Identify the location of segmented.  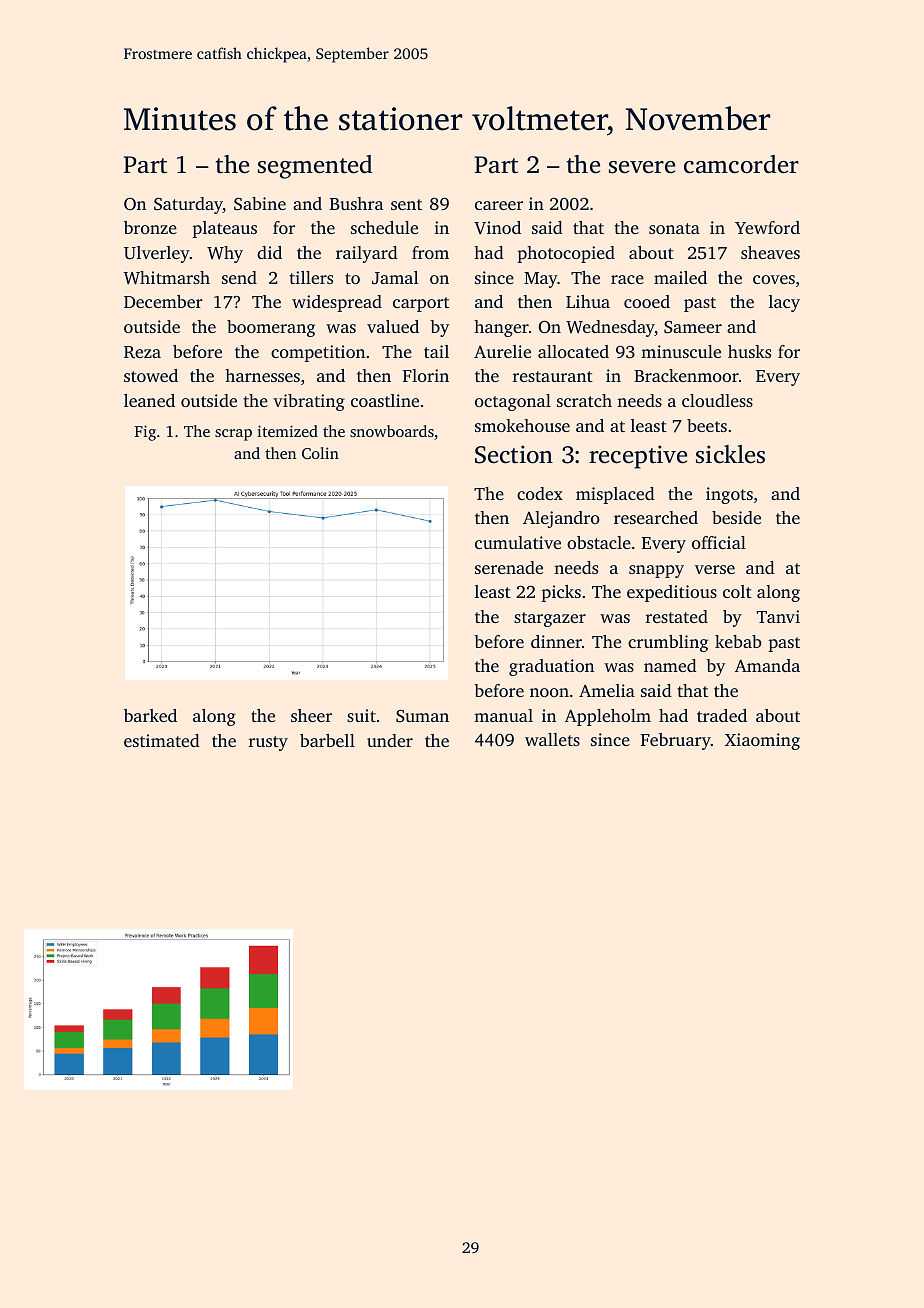
(315, 167).
